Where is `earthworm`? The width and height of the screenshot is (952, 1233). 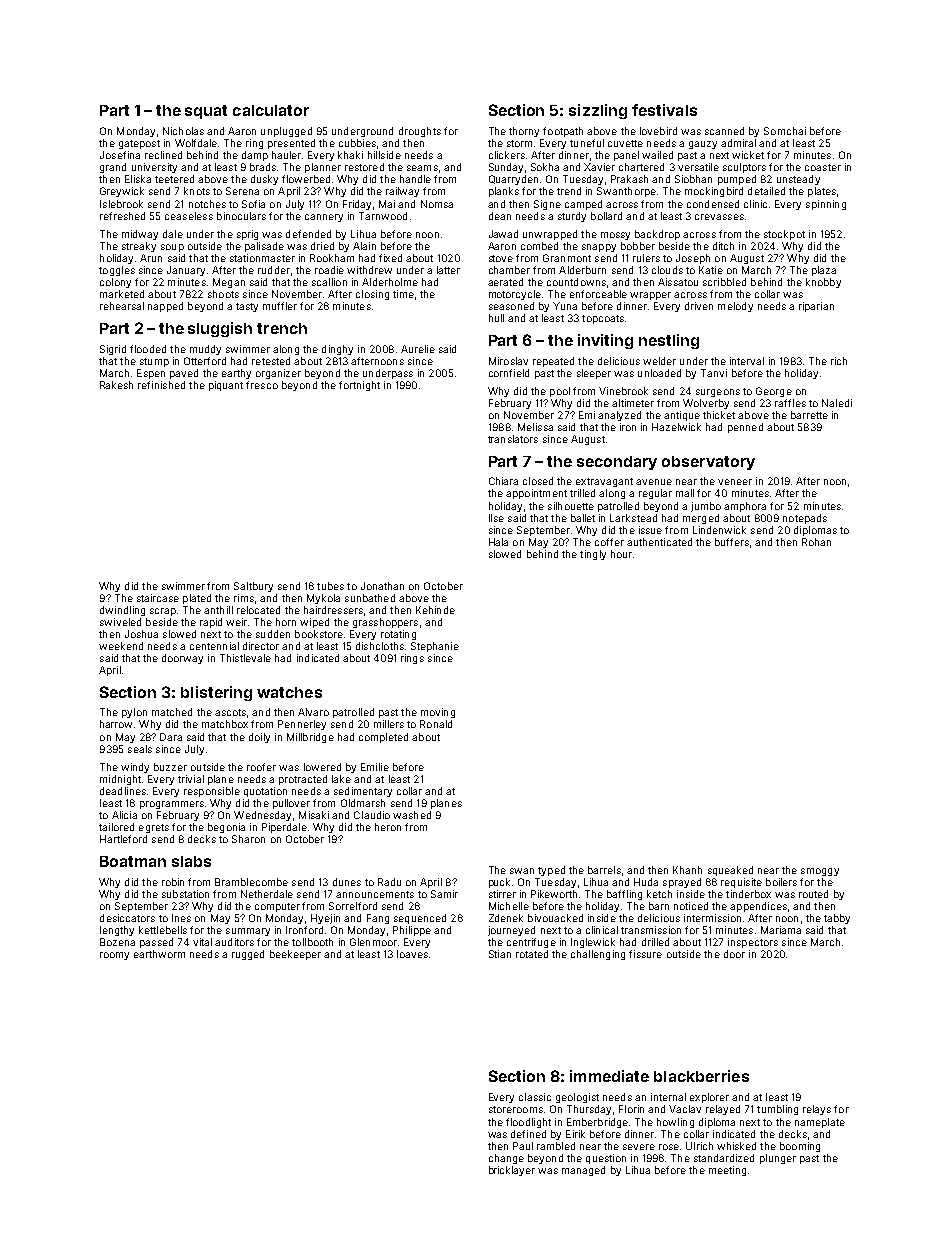 earthworm is located at coordinates (159, 954).
